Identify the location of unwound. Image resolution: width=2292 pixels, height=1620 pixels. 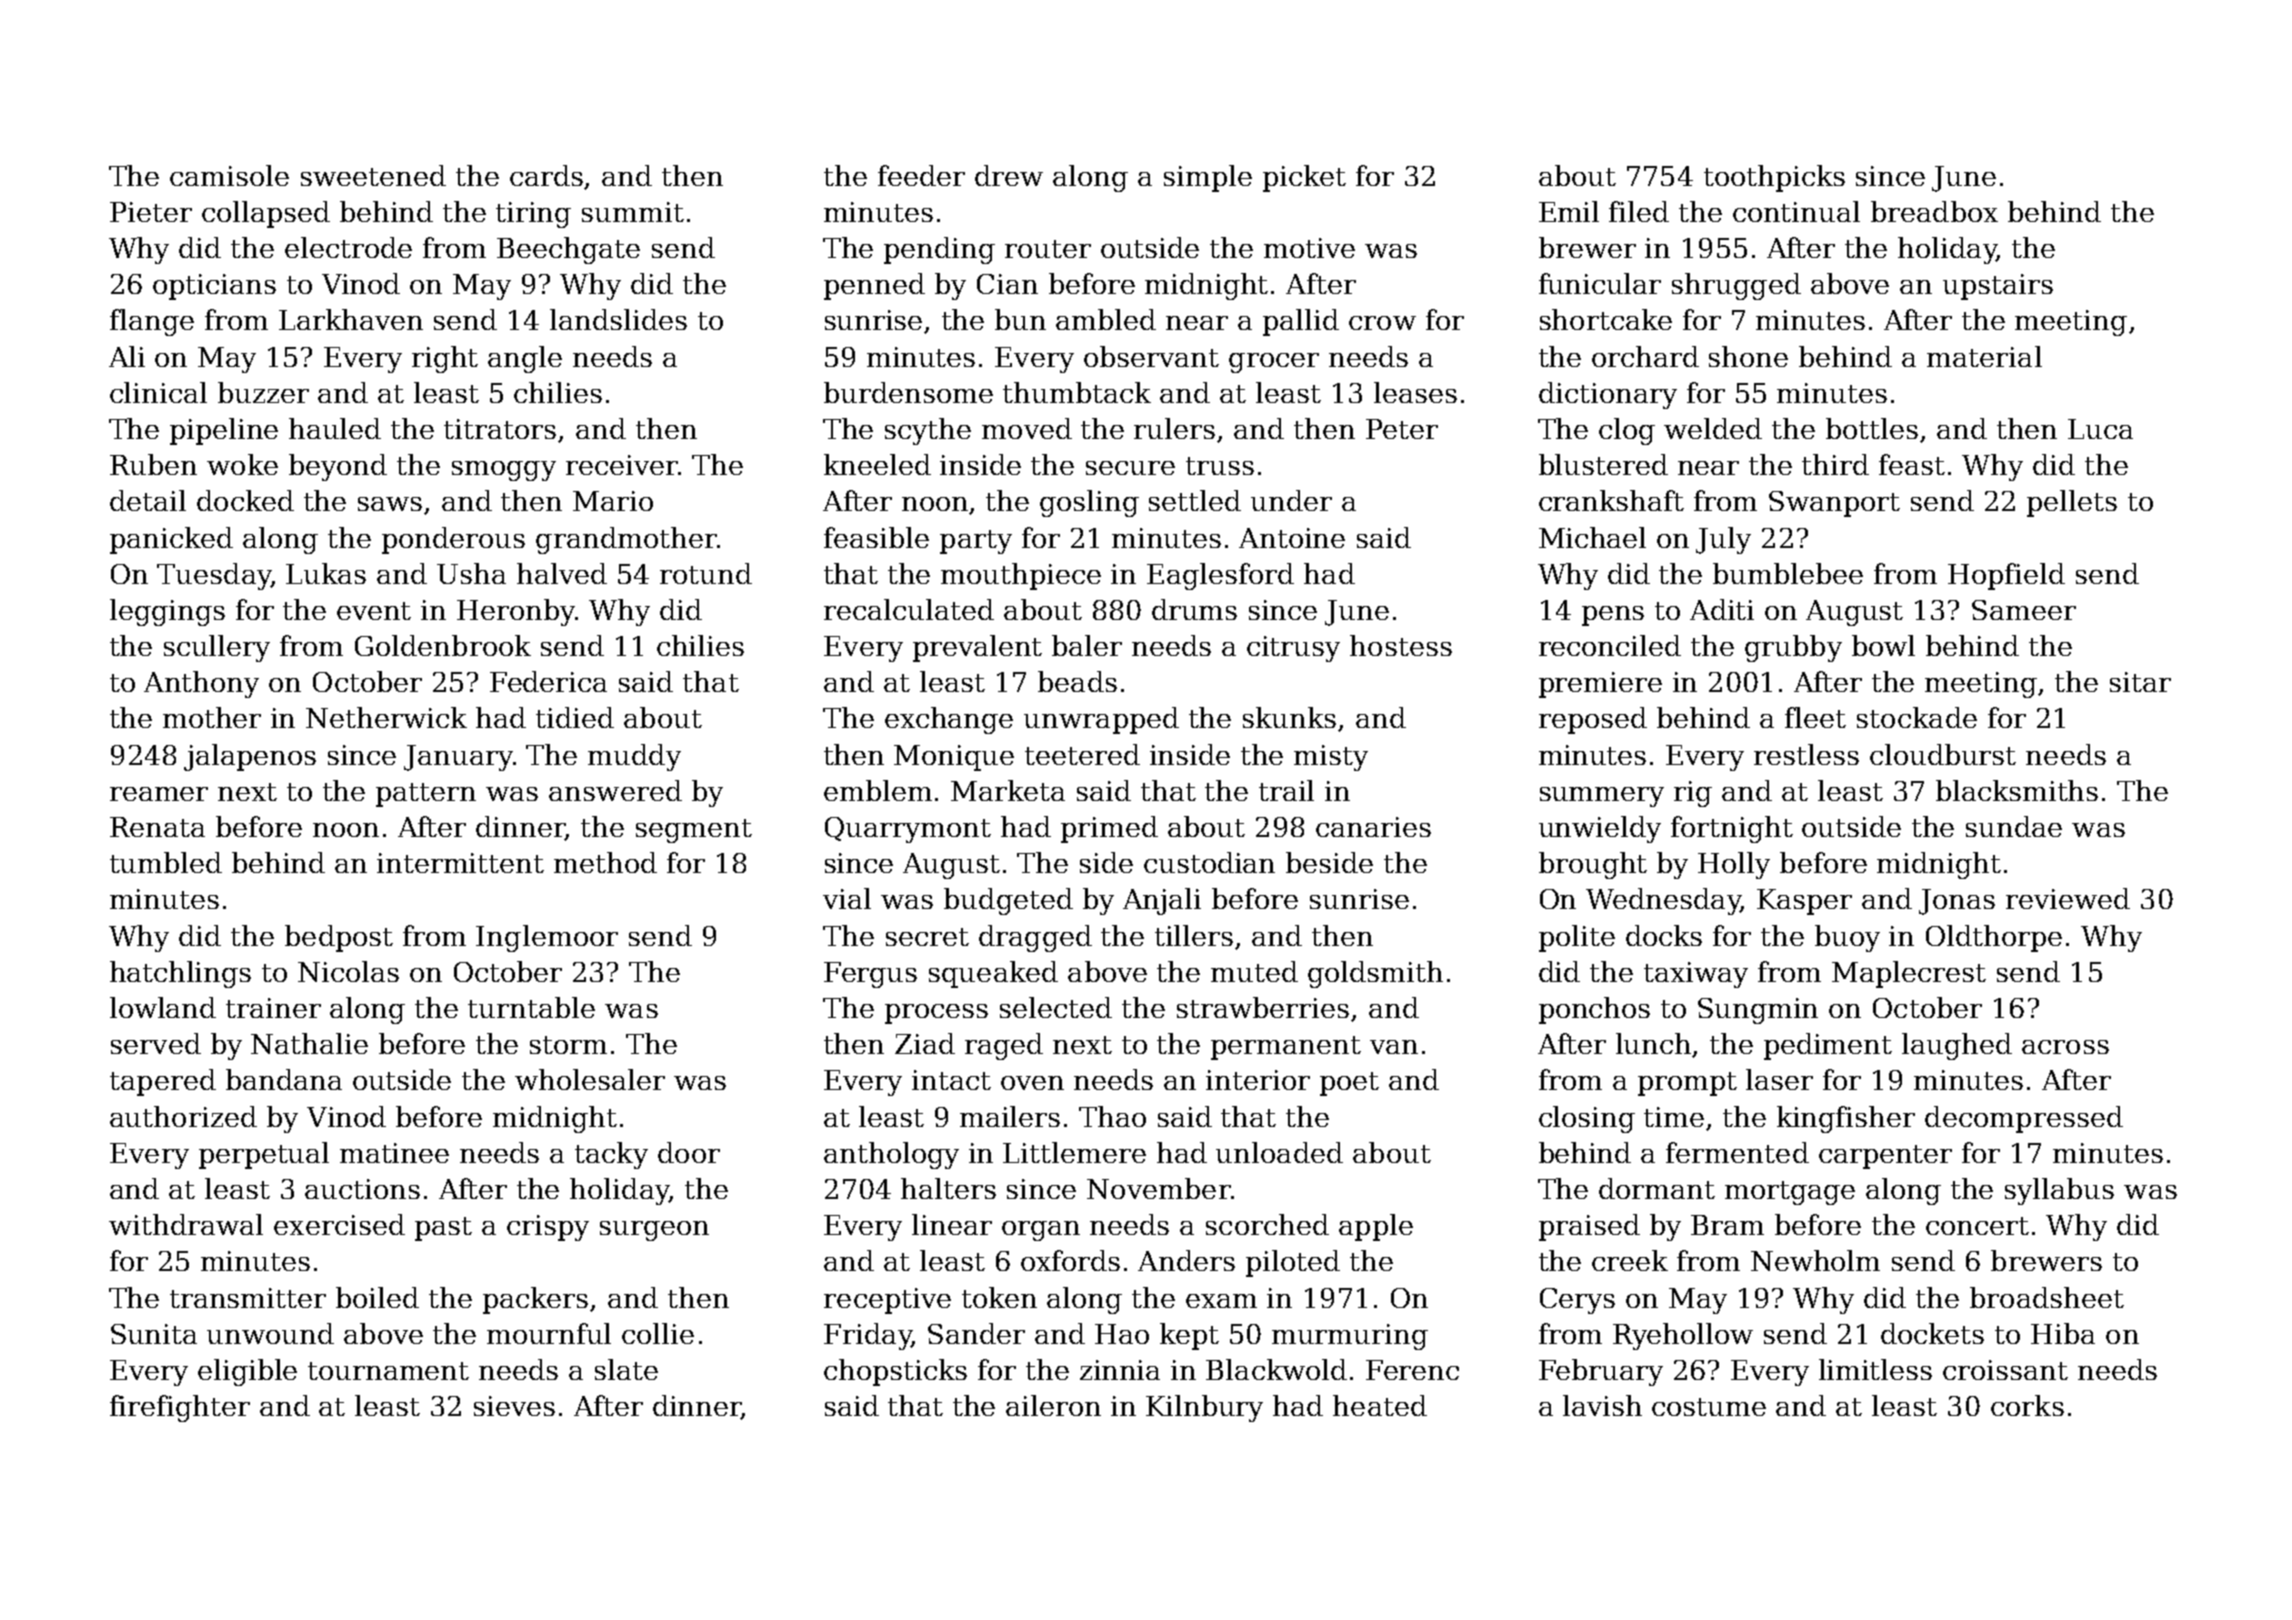
(270, 1333).
